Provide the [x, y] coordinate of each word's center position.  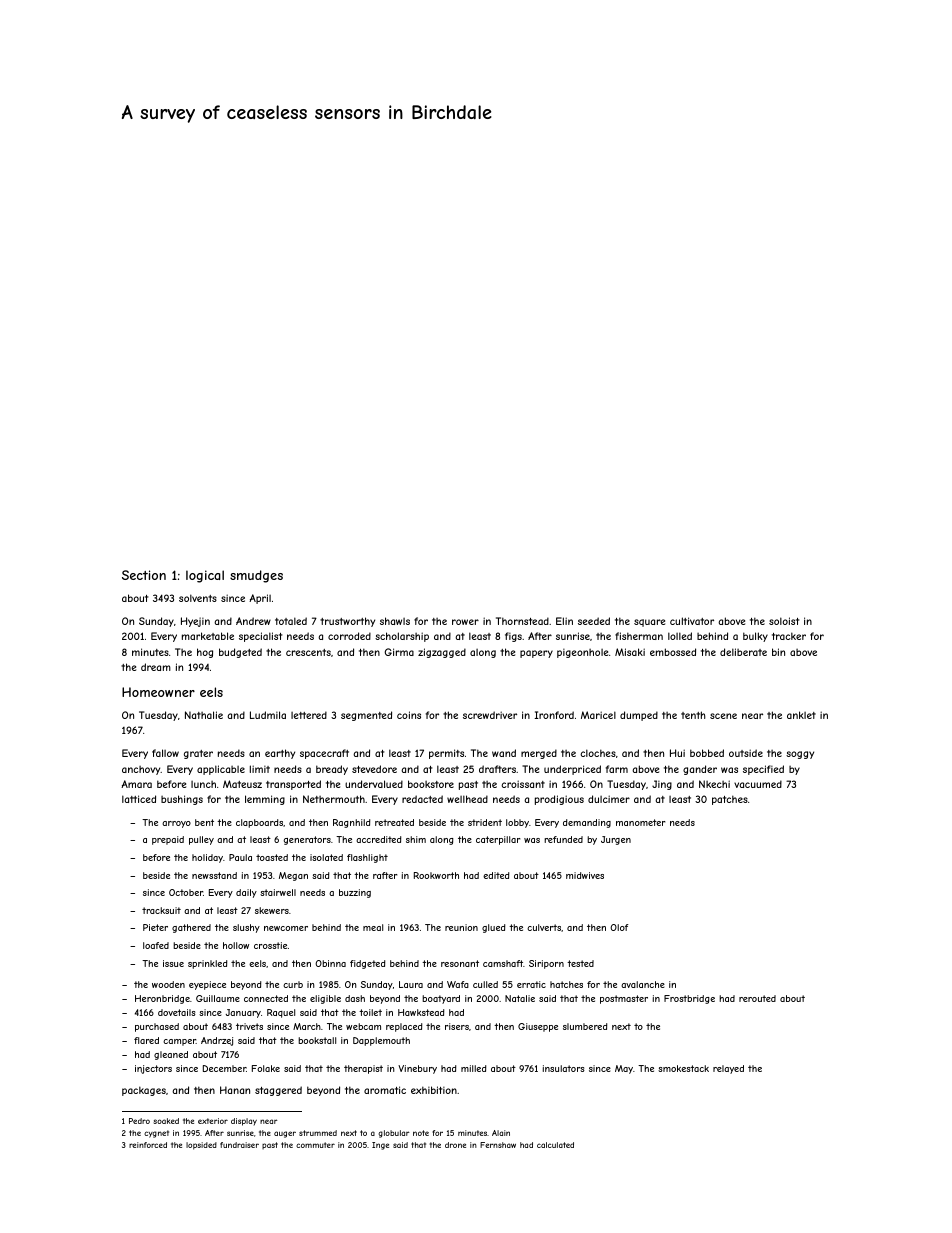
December [224, 1068]
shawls [395, 621]
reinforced [148, 1145]
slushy [246, 928]
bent [204, 822]
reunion [461, 927]
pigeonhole [582, 653]
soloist [784, 621]
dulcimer [609, 799]
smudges [256, 576]
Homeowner [158, 692]
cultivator [692, 621]
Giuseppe [538, 1027]
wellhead [467, 799]
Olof [619, 927]
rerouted [757, 998]
